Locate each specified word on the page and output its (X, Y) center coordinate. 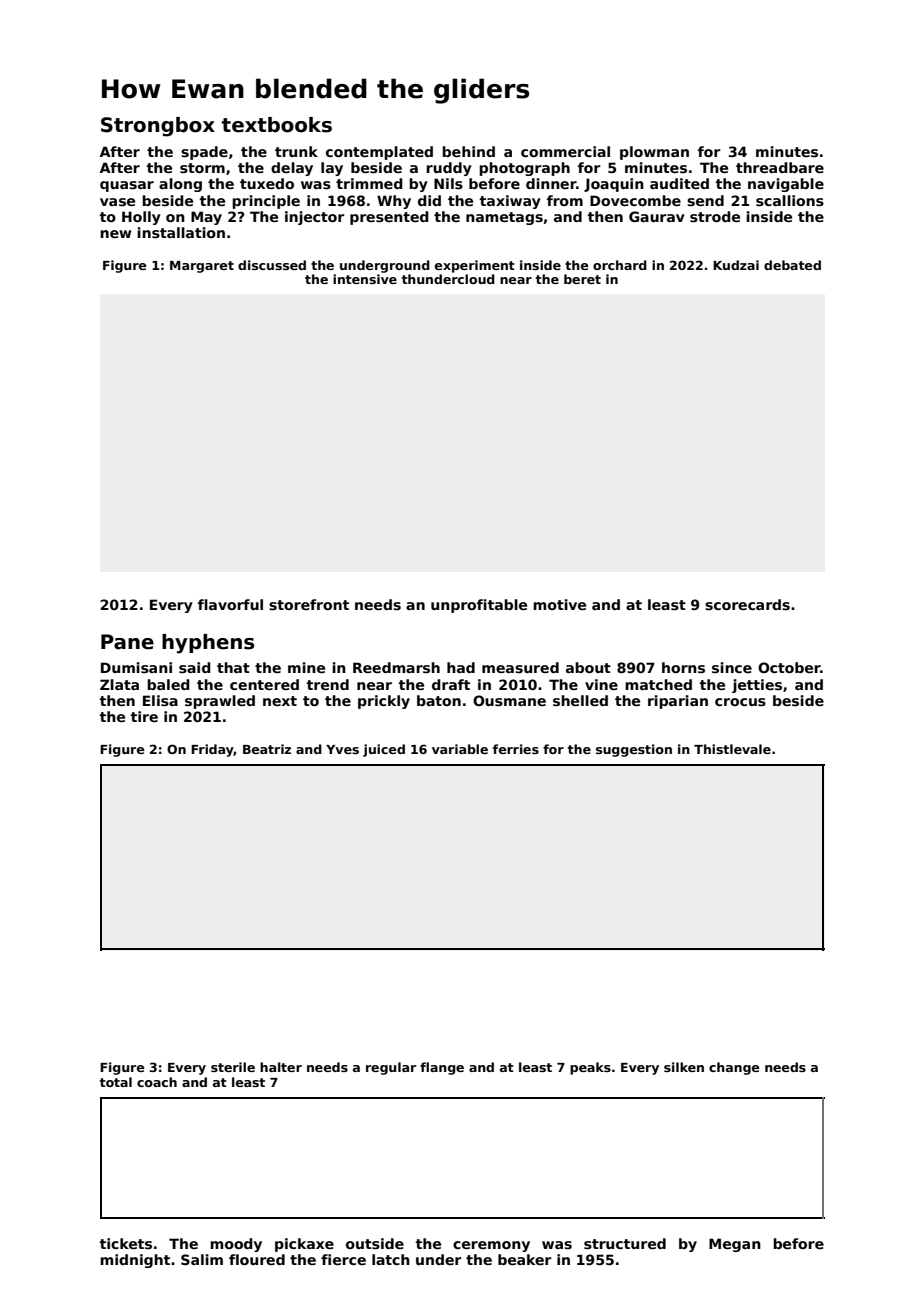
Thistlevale (732, 749)
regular (391, 1068)
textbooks (277, 125)
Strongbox (158, 127)
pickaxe (304, 1245)
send (705, 200)
